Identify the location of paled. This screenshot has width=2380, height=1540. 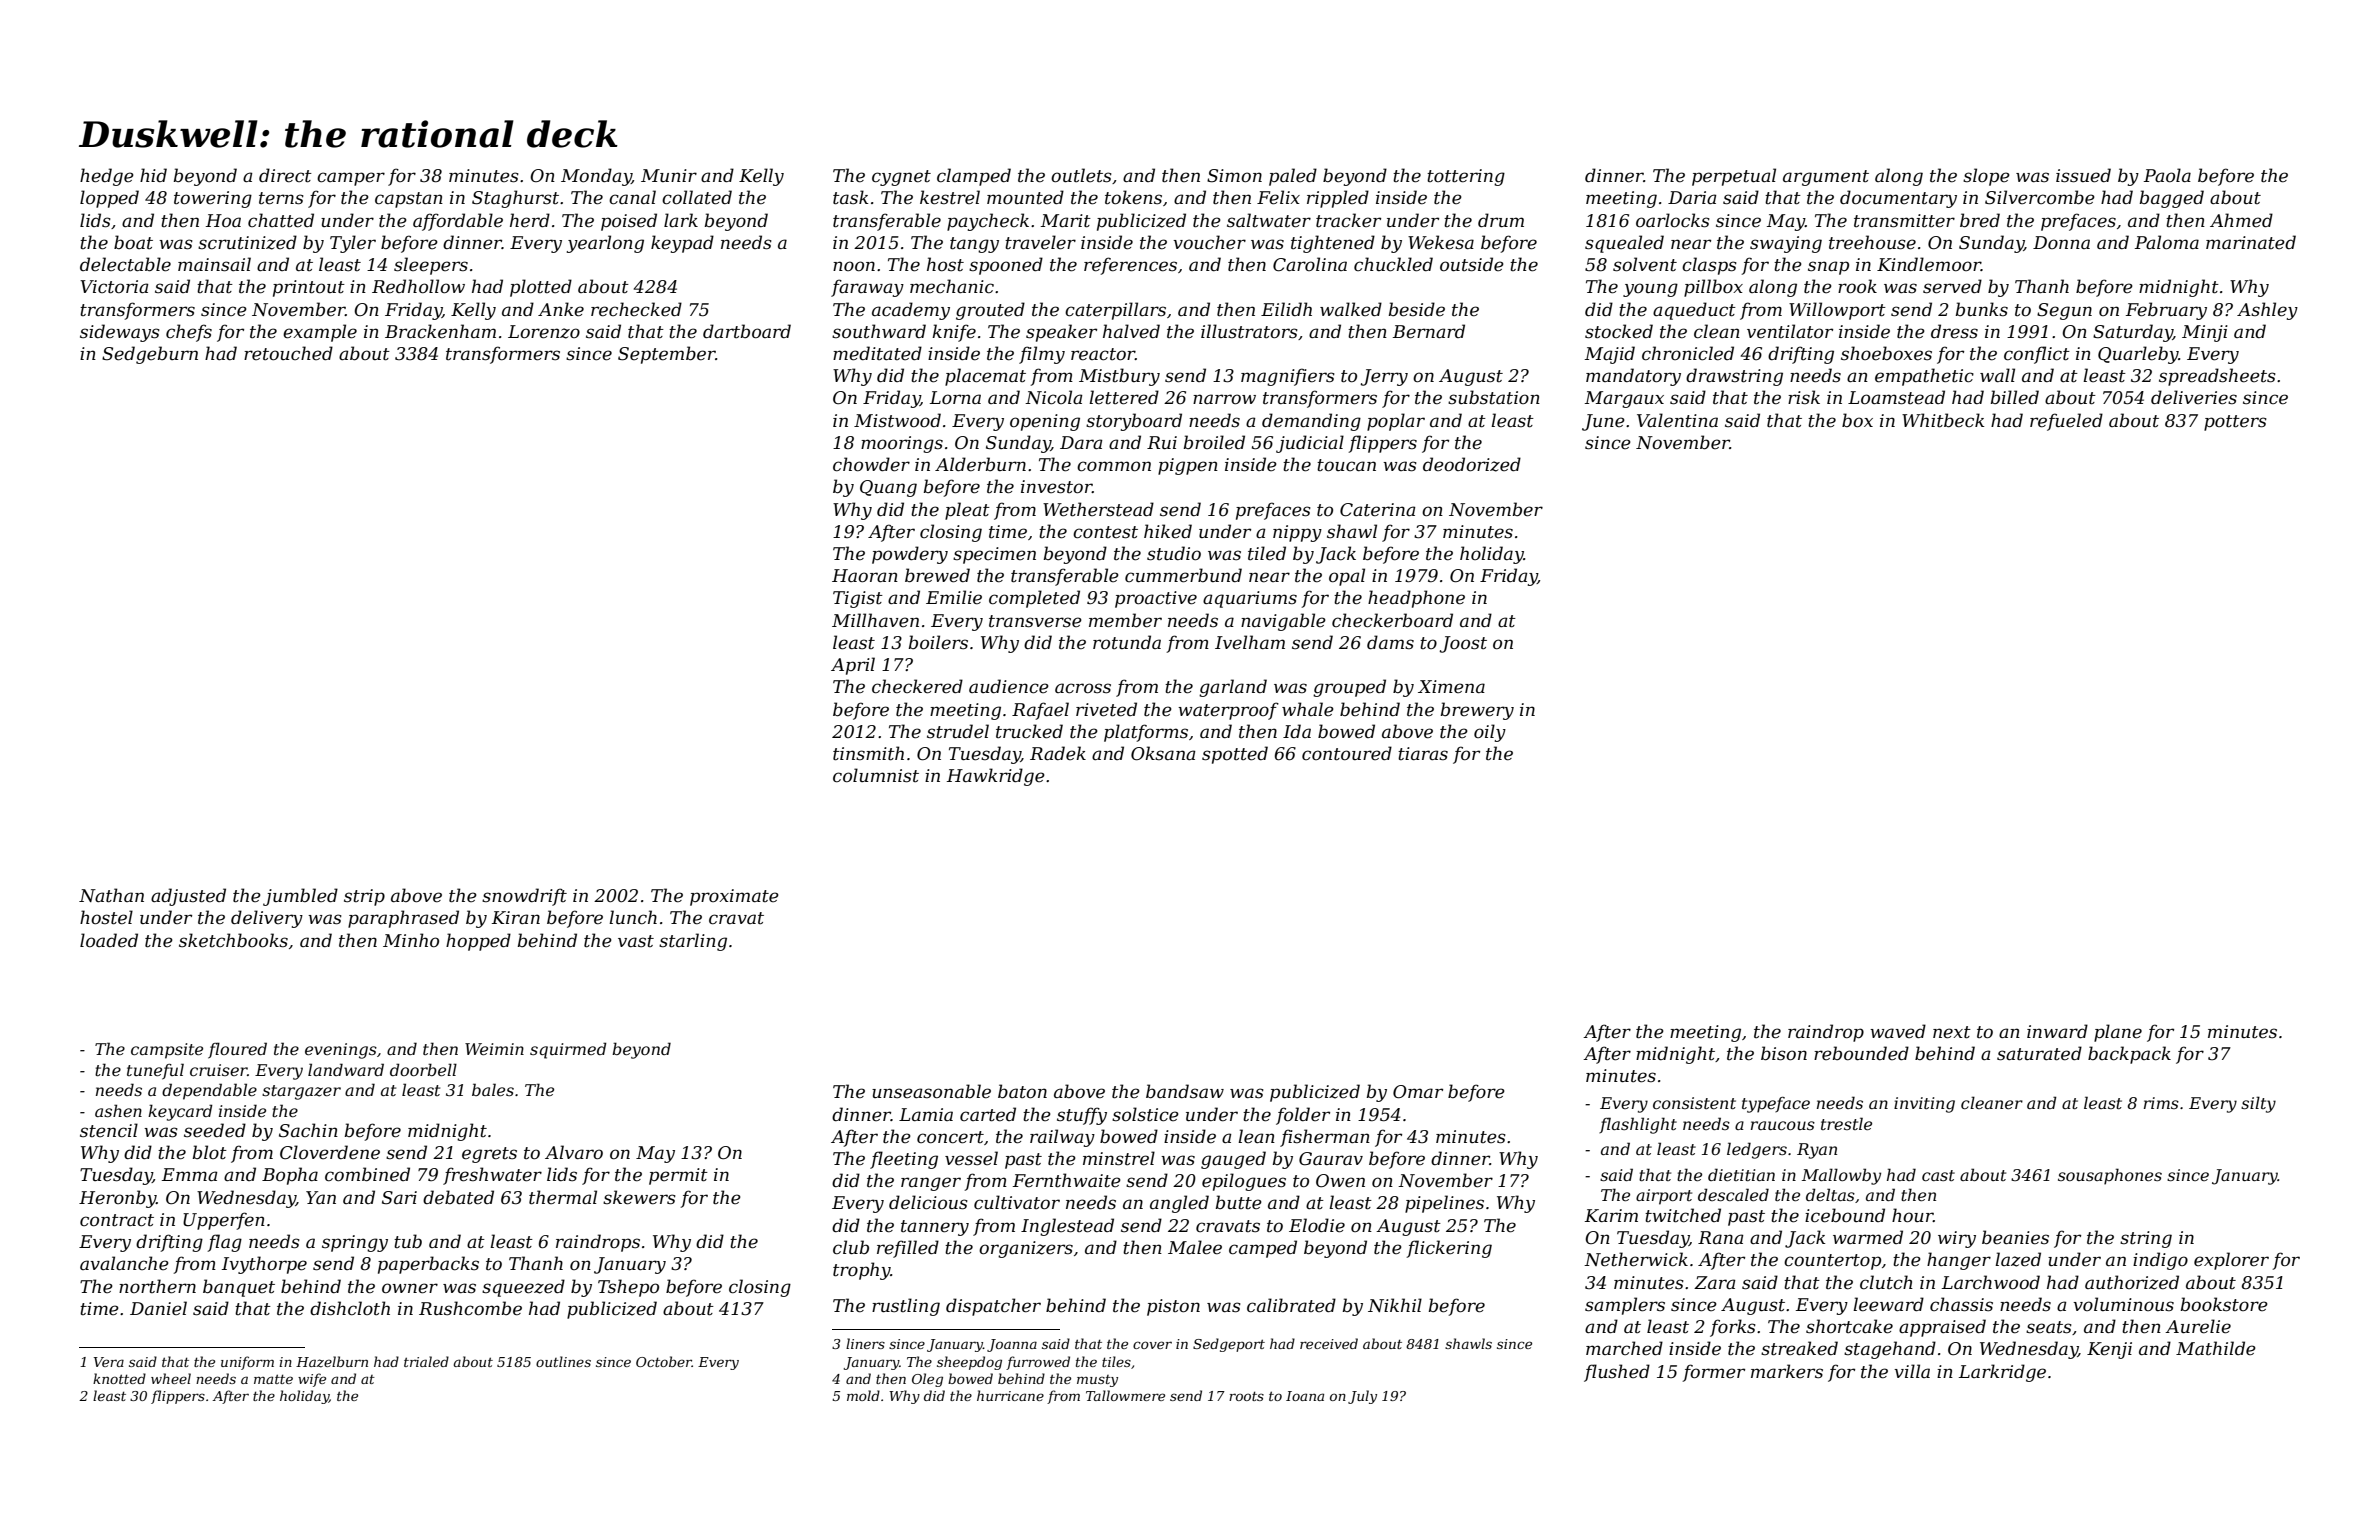
(1293, 177).
